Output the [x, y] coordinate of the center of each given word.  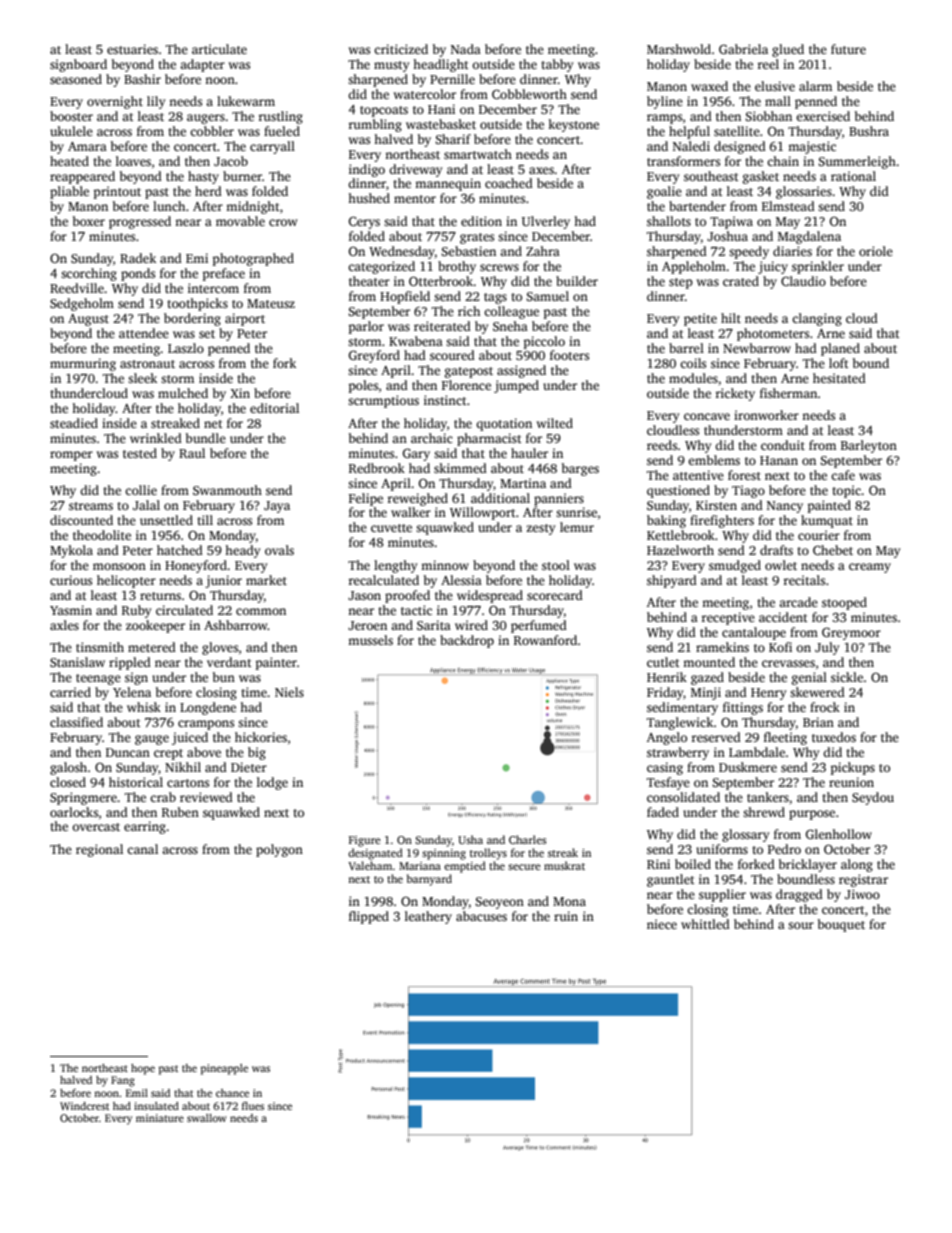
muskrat [564, 865]
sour [801, 925]
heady [242, 551]
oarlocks [74, 812]
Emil [137, 1093]
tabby [557, 65]
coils [693, 363]
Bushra [869, 131]
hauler [529, 453]
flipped [369, 917]
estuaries [132, 49]
